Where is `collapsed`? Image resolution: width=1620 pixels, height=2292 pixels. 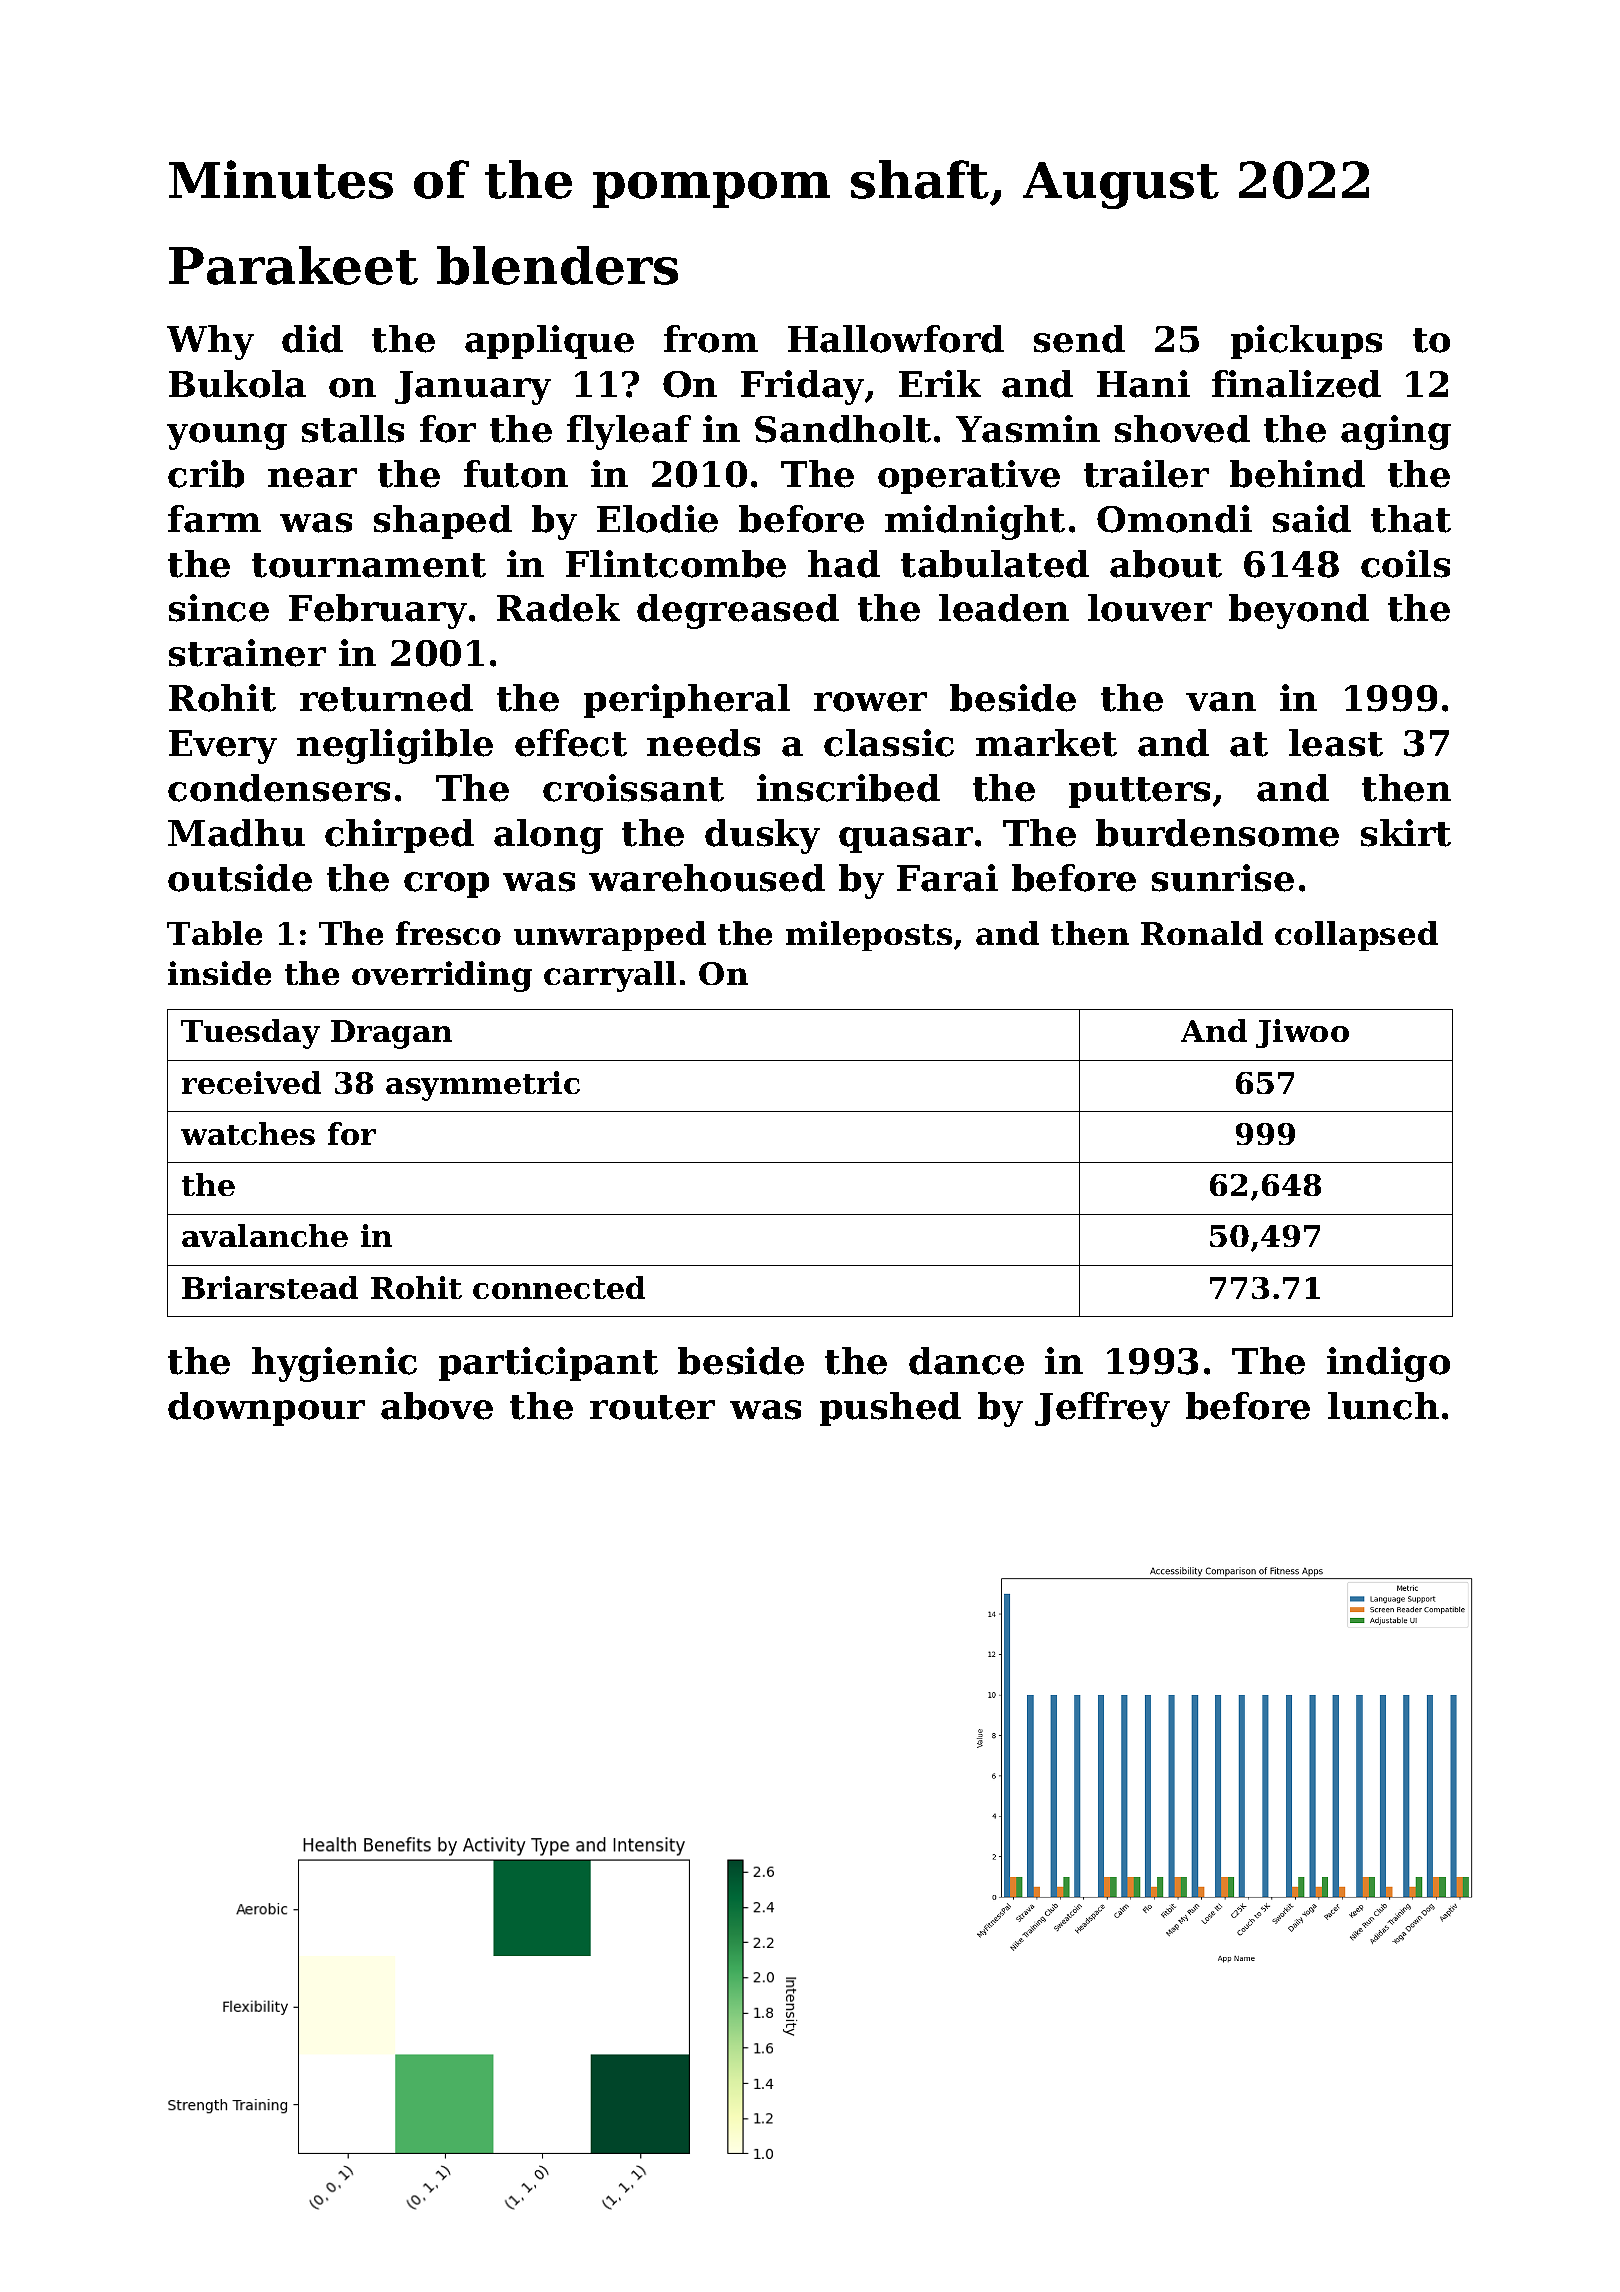 collapsed is located at coordinates (1356, 936).
